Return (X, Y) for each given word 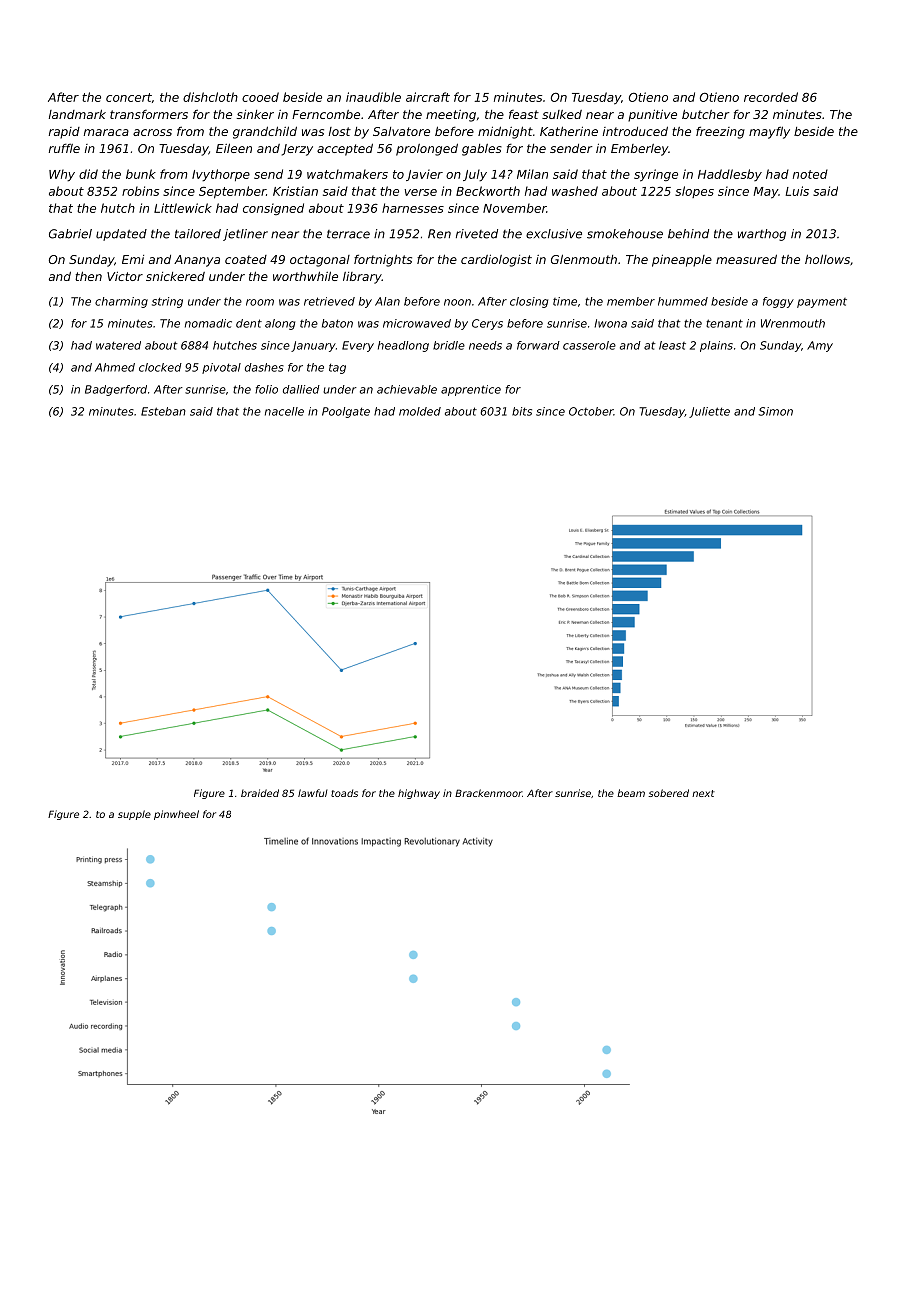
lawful (313, 793)
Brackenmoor (488, 793)
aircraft (428, 97)
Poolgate (346, 412)
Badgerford (116, 390)
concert (129, 97)
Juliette (709, 412)
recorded (771, 97)
